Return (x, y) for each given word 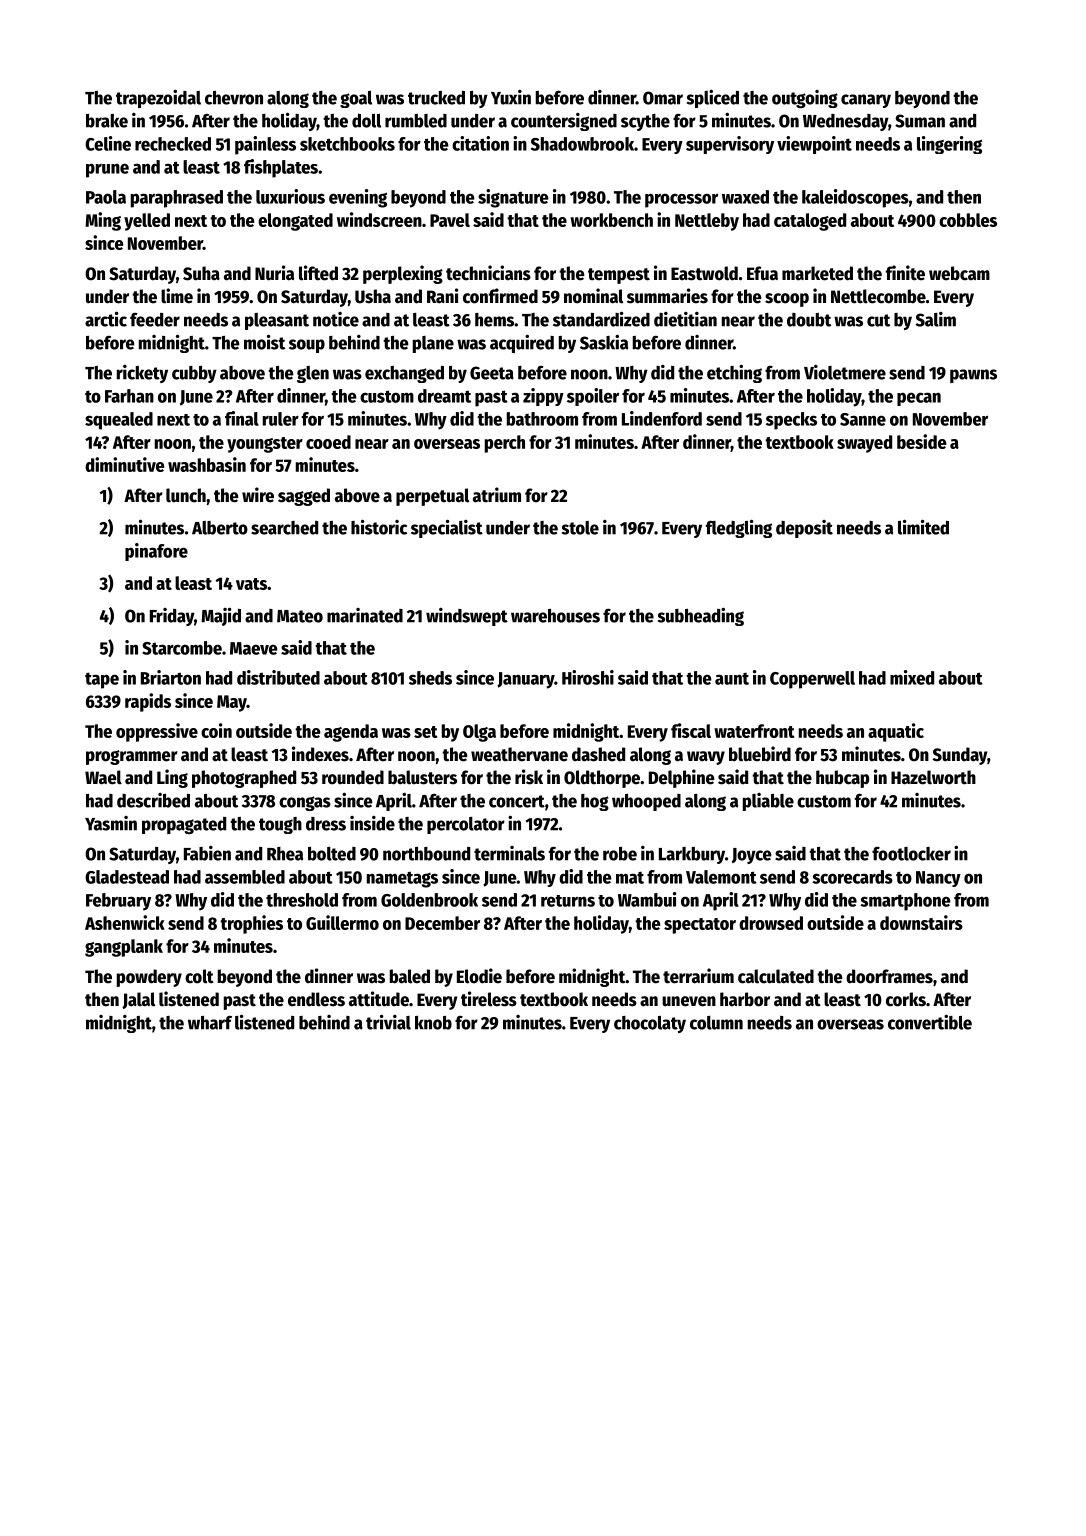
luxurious (290, 196)
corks (906, 999)
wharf (210, 1023)
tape (102, 680)
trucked (436, 98)
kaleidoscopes (855, 198)
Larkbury (692, 855)
